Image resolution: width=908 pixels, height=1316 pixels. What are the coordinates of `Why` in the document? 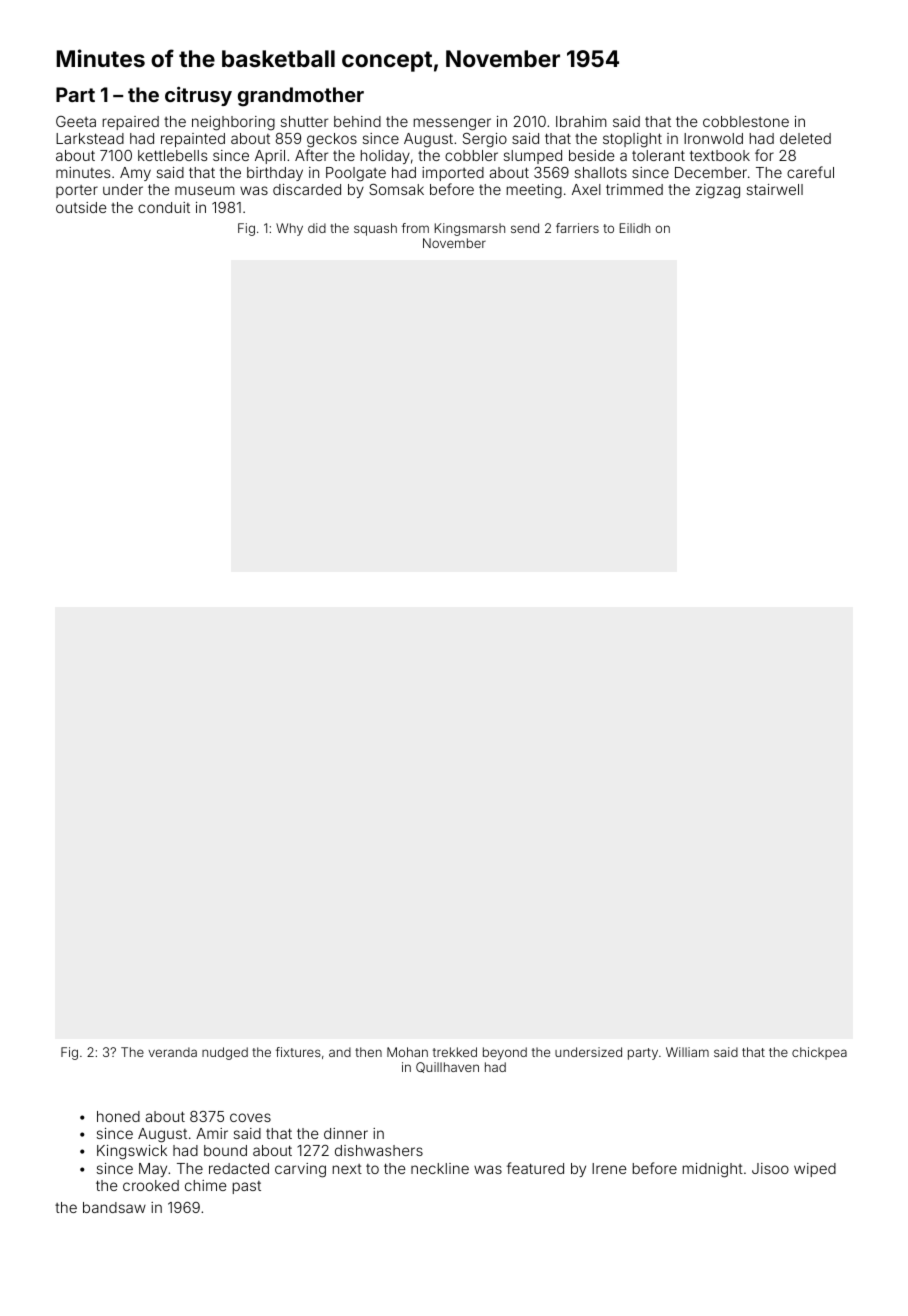 It's located at (289, 229).
